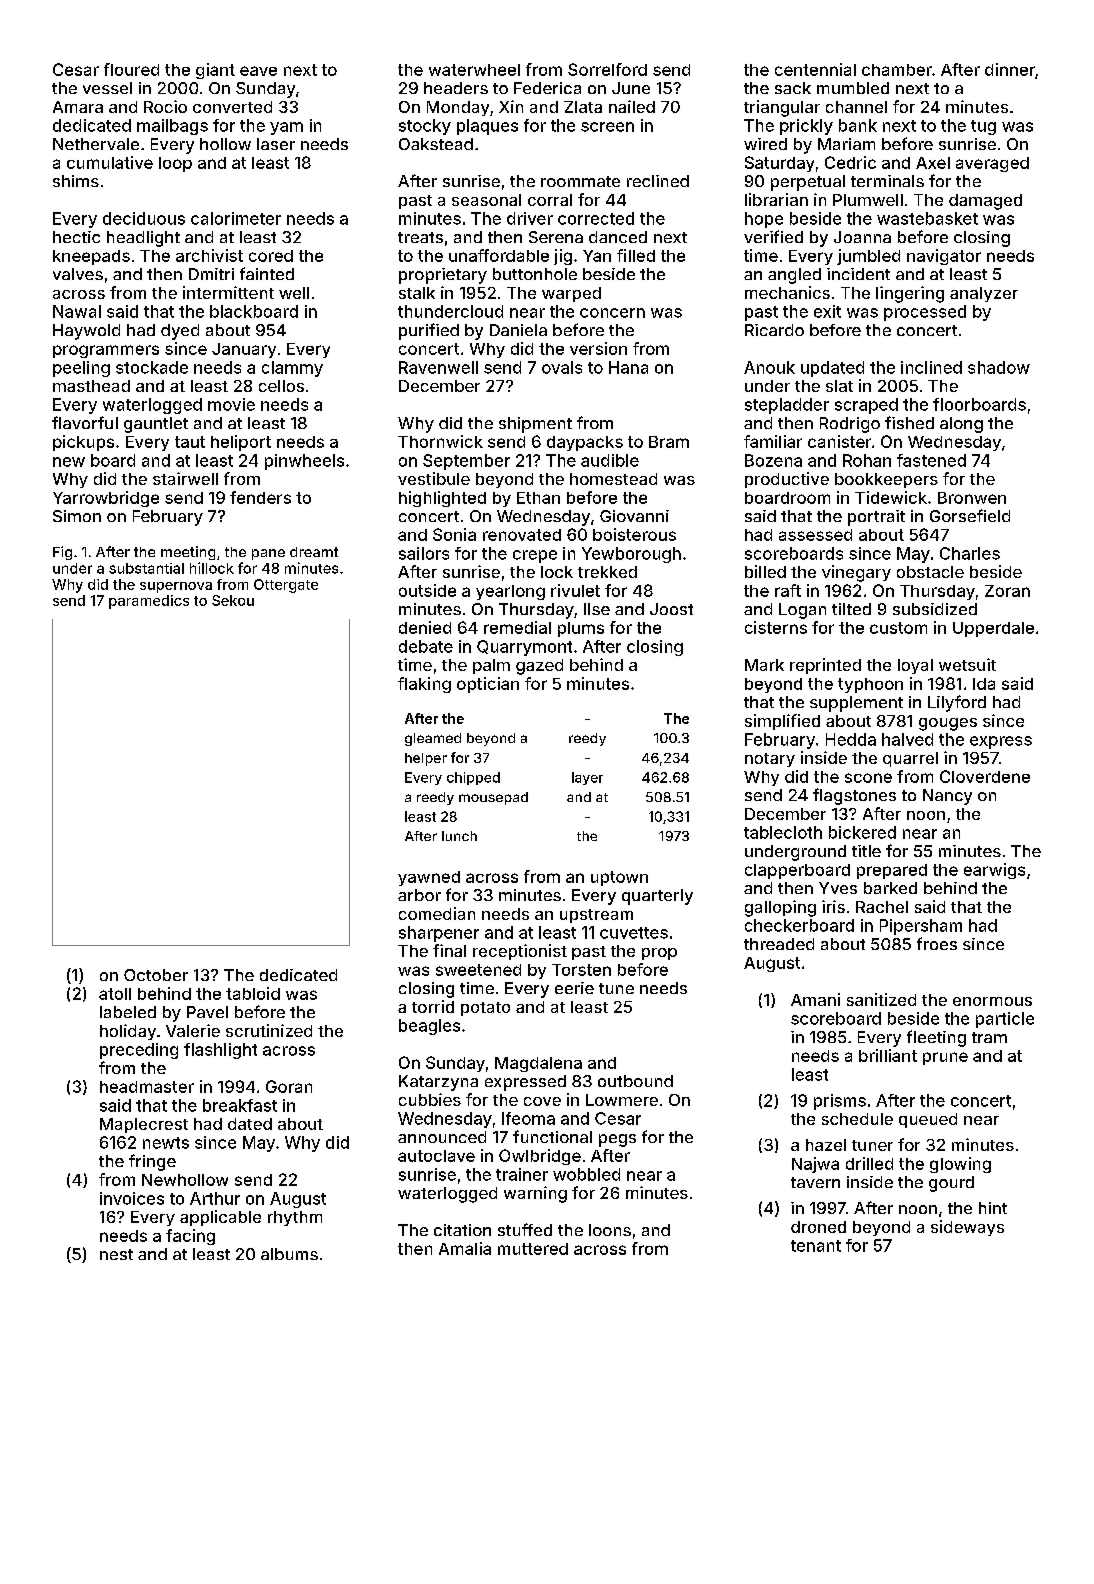 The width and height of the document is (1094, 1584). What do you see at coordinates (631, 88) in the document?
I see `June` at bounding box center [631, 88].
